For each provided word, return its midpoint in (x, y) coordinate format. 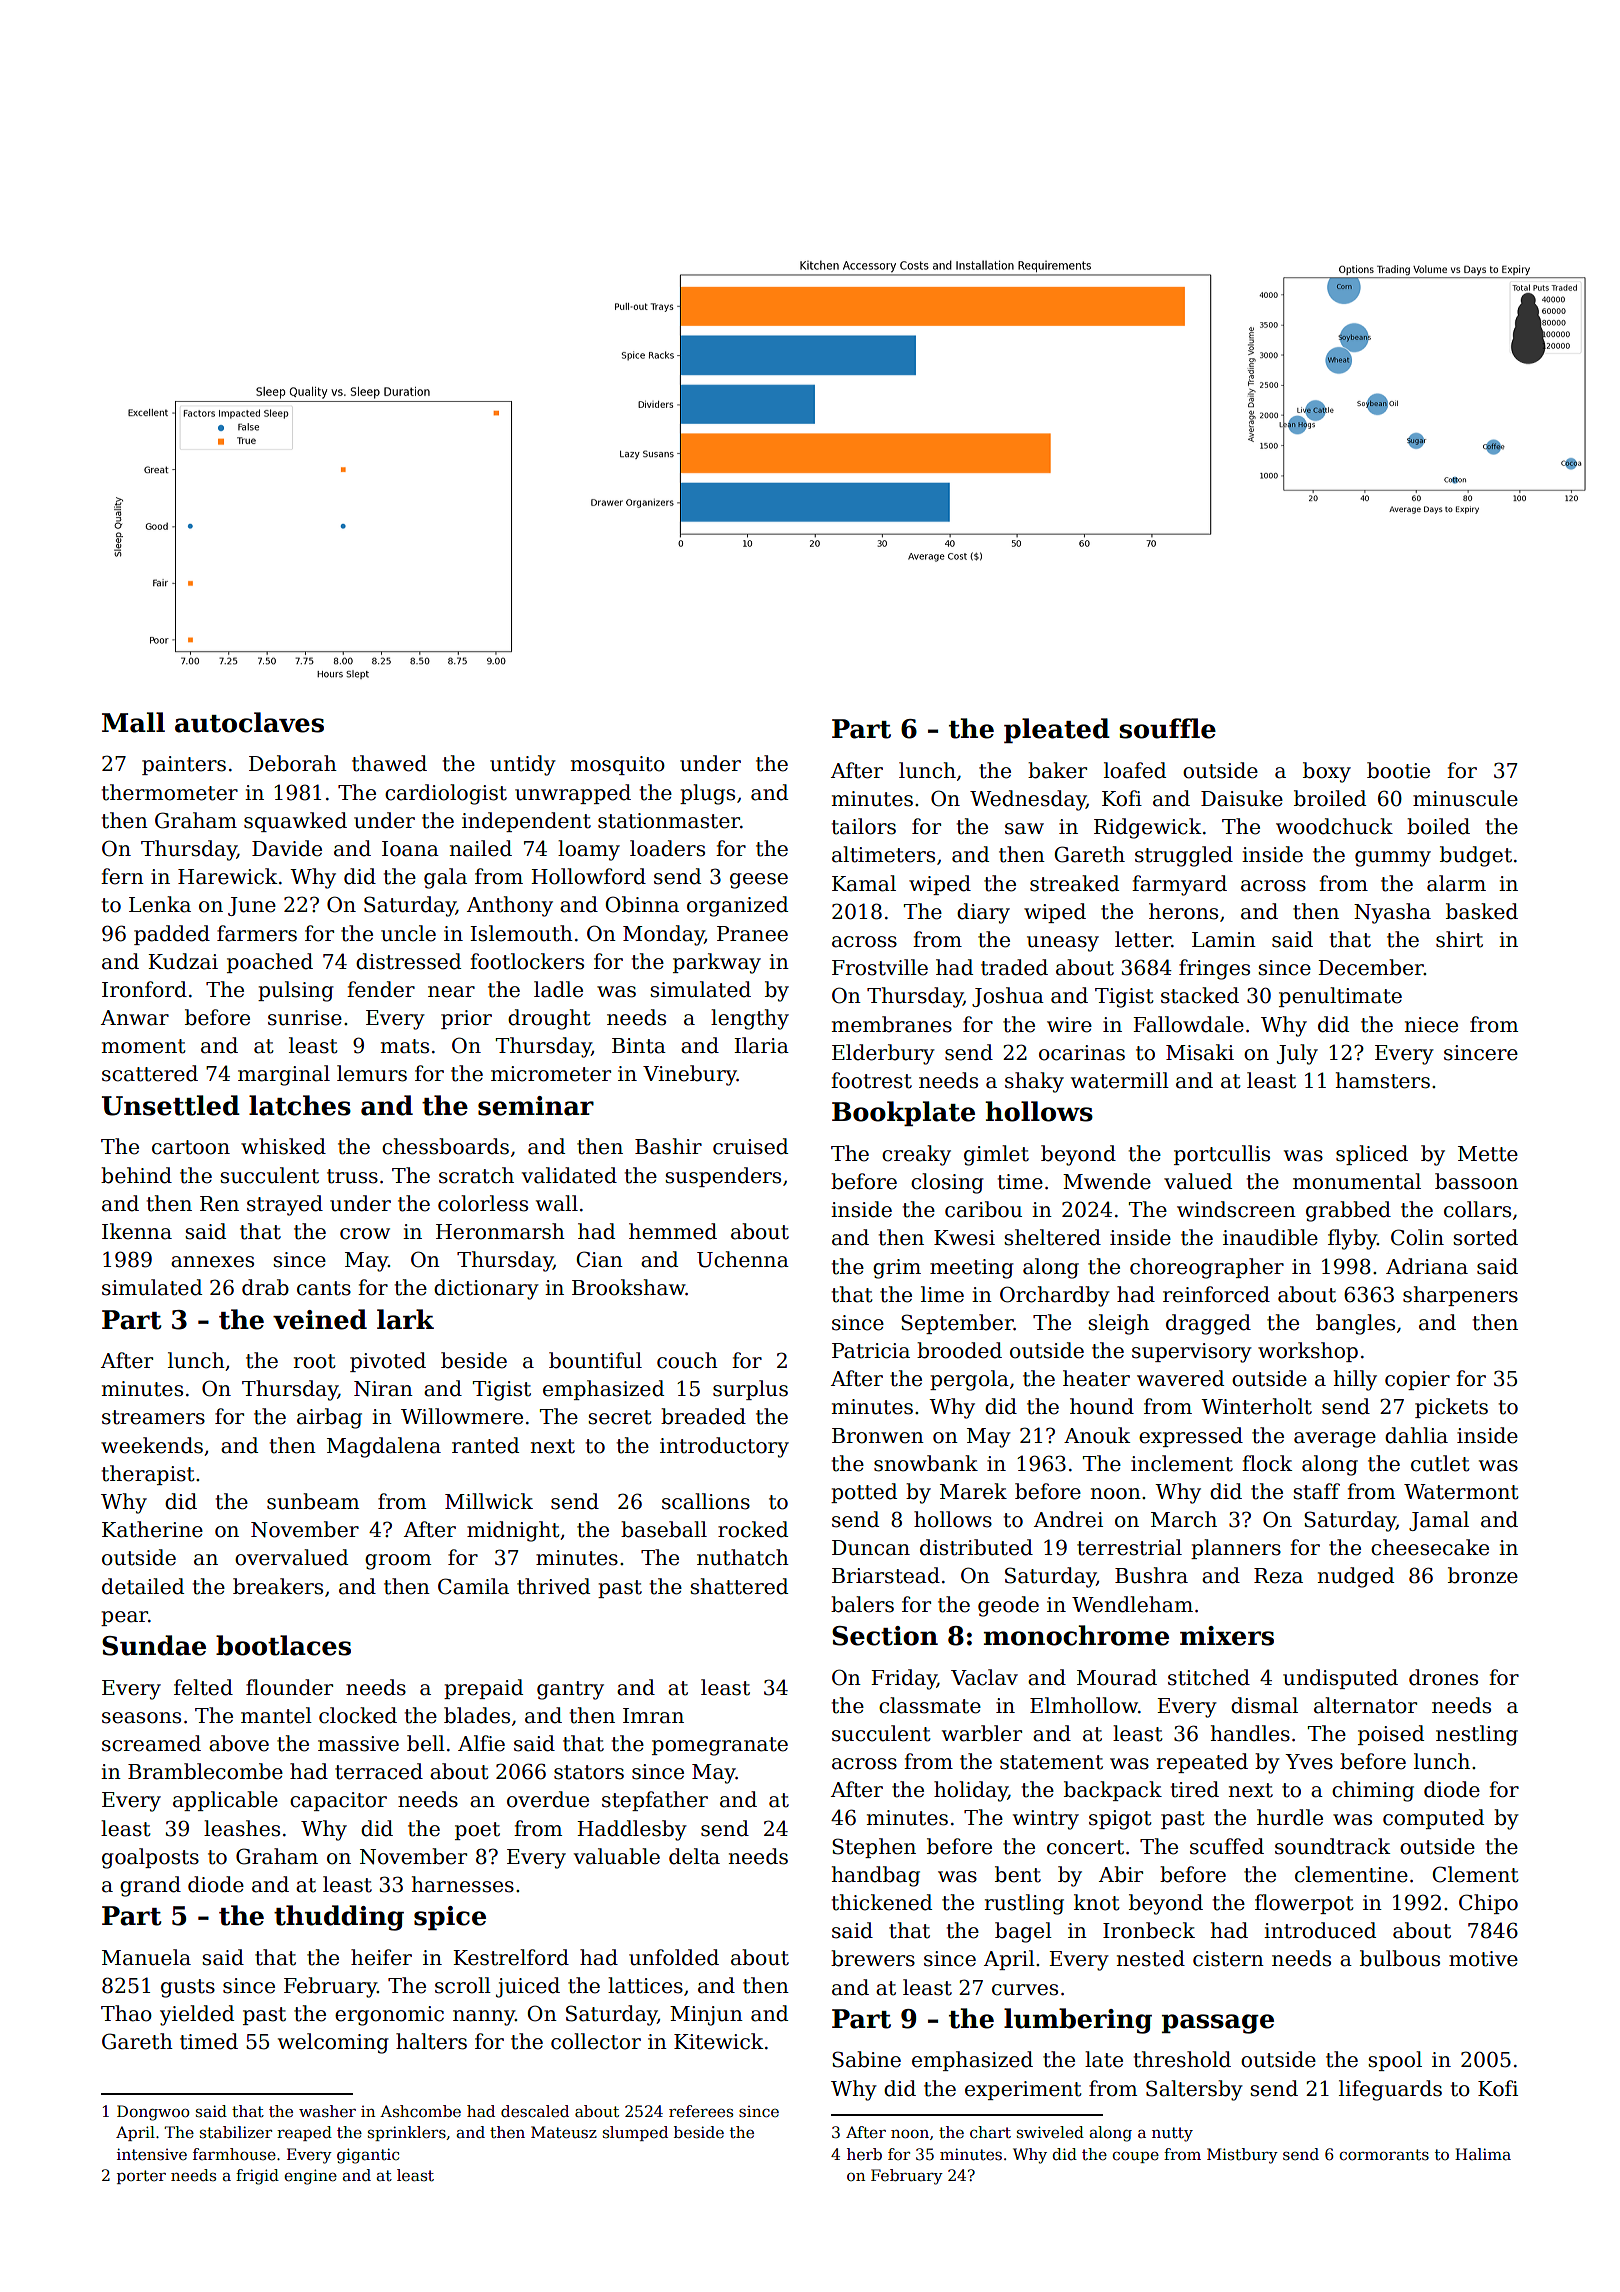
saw (1024, 829)
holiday (971, 1791)
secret (620, 1417)
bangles (1355, 1324)
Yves (1309, 1762)
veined (320, 1319)
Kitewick (718, 2041)
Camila (473, 1586)
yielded (197, 2015)
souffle (1167, 728)
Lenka (160, 904)
